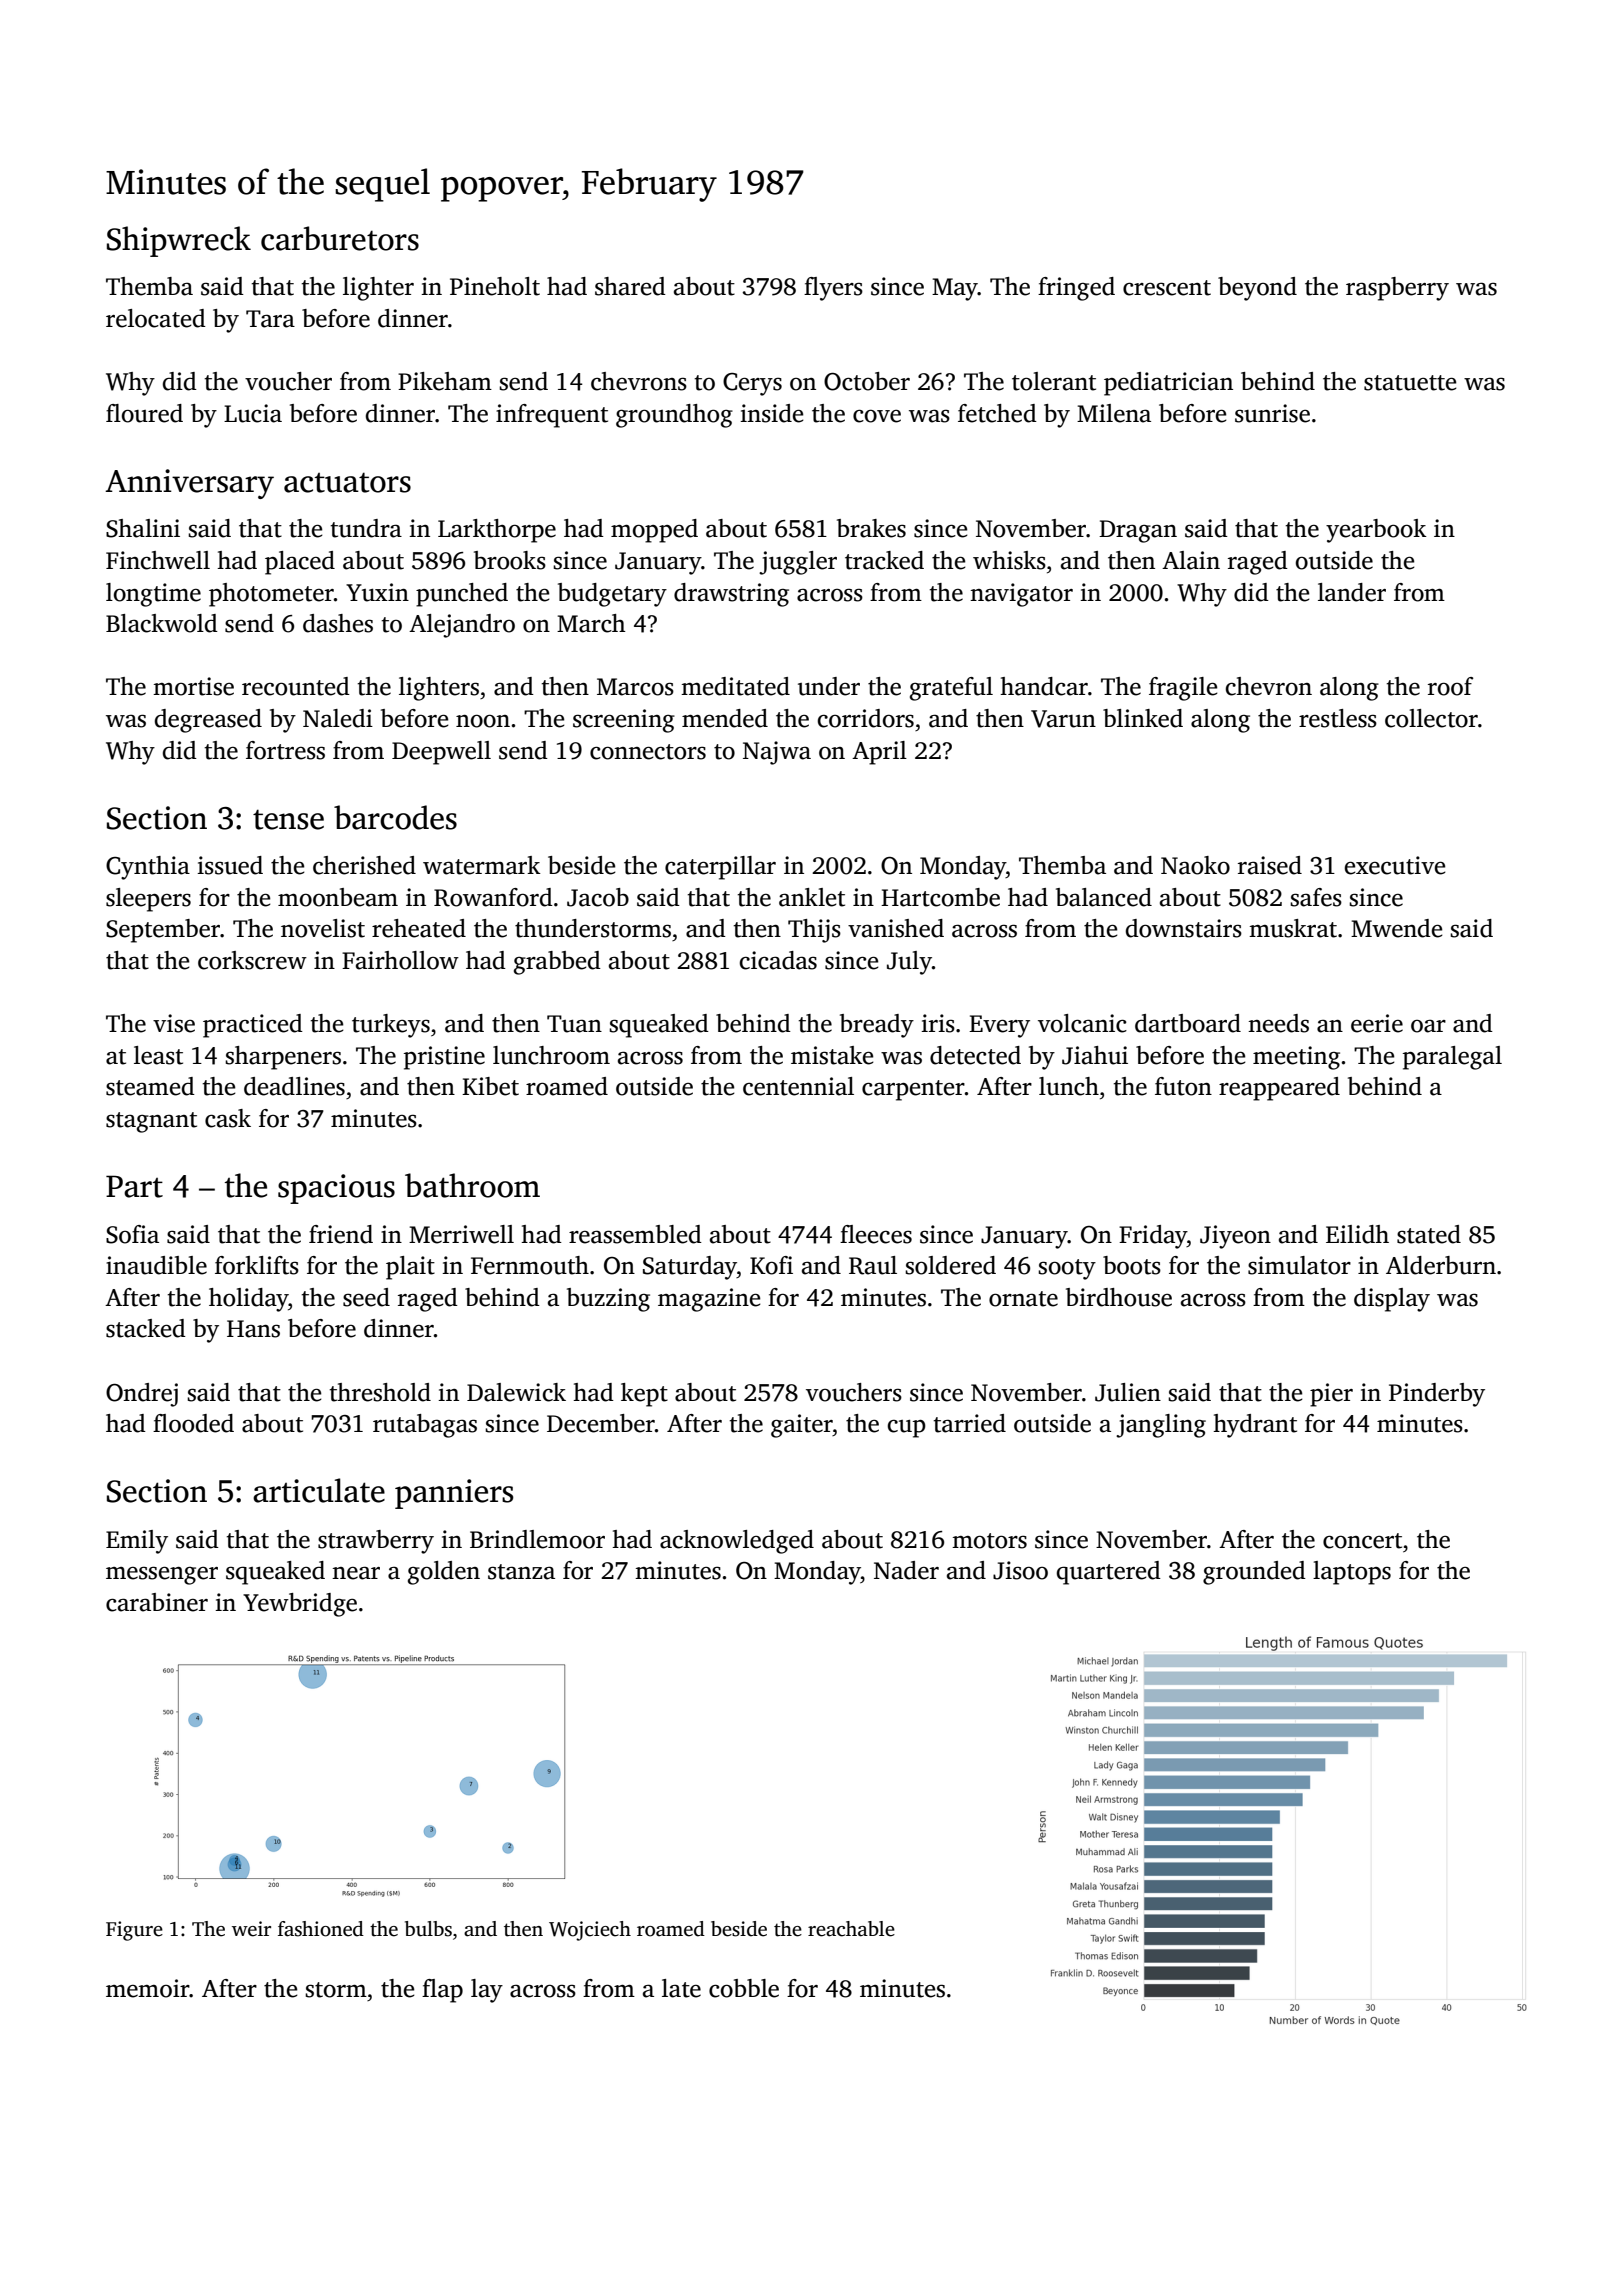 The image size is (1620, 2292). Describe the element at coordinates (1437, 1395) in the screenshot. I see `Pinderby` at that location.
